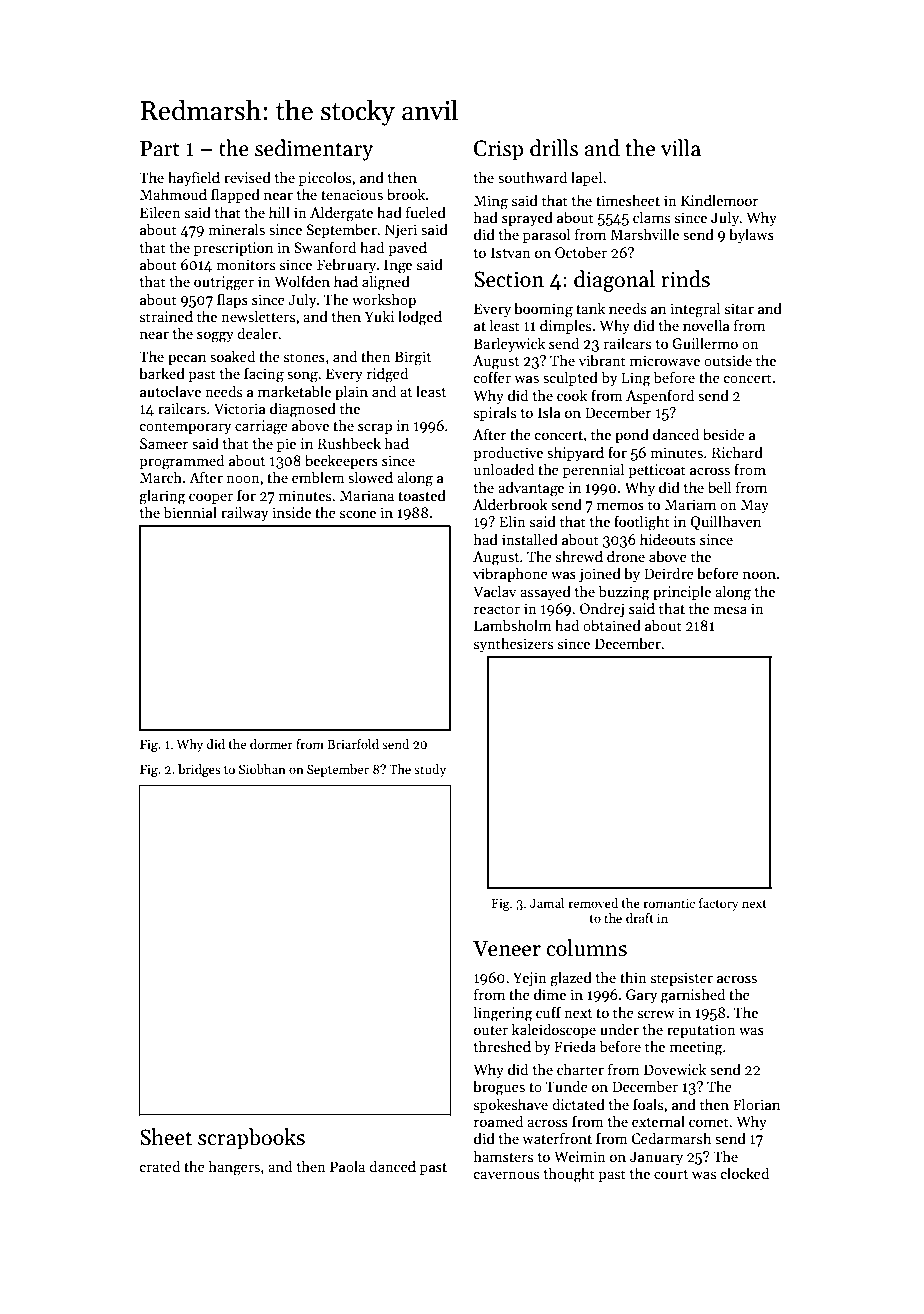 The image size is (924, 1314). What do you see at coordinates (511, 1105) in the page?
I see `spokeshave` at bounding box center [511, 1105].
